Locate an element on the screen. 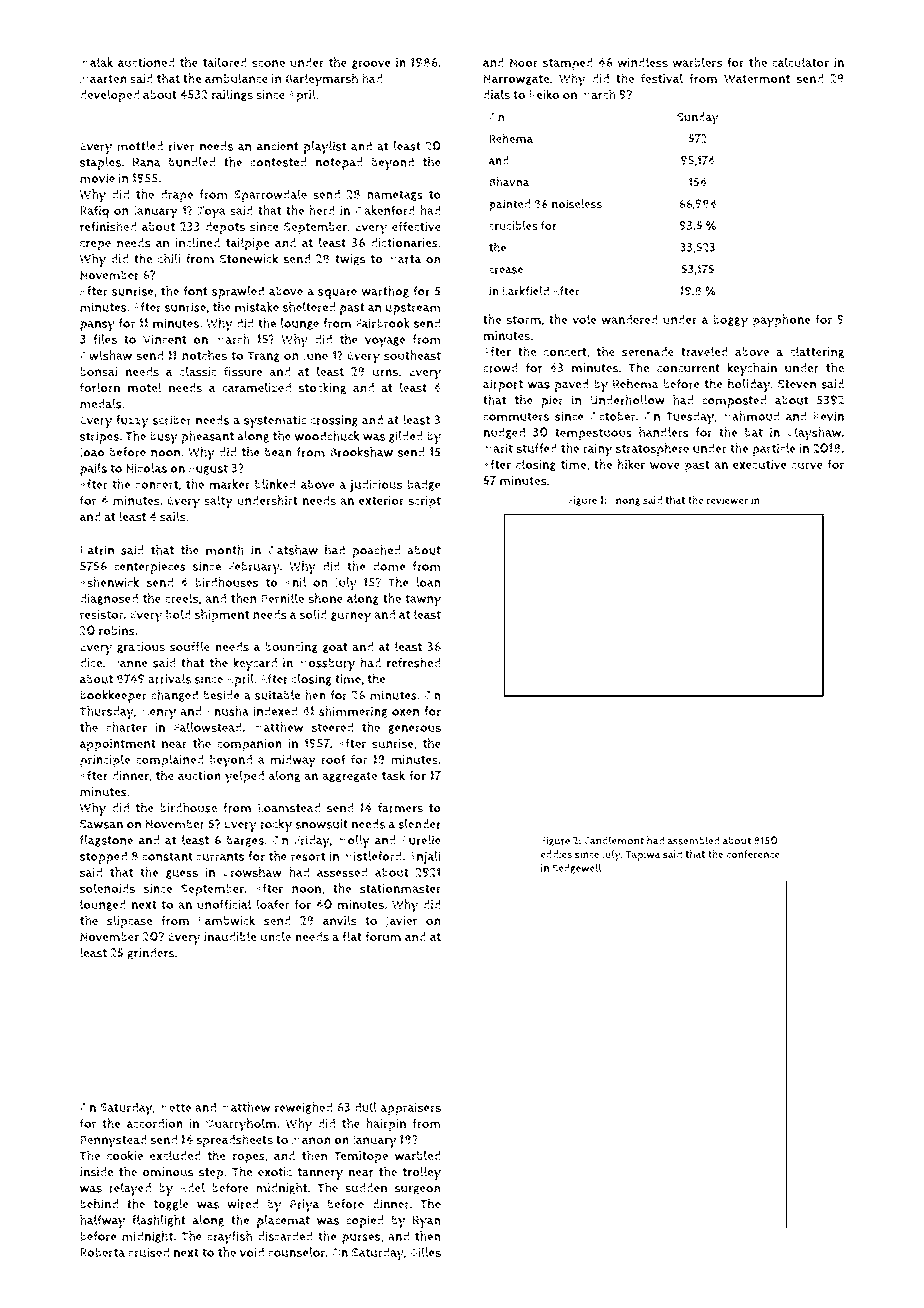 The image size is (924, 1308). wove is located at coordinates (665, 465).
